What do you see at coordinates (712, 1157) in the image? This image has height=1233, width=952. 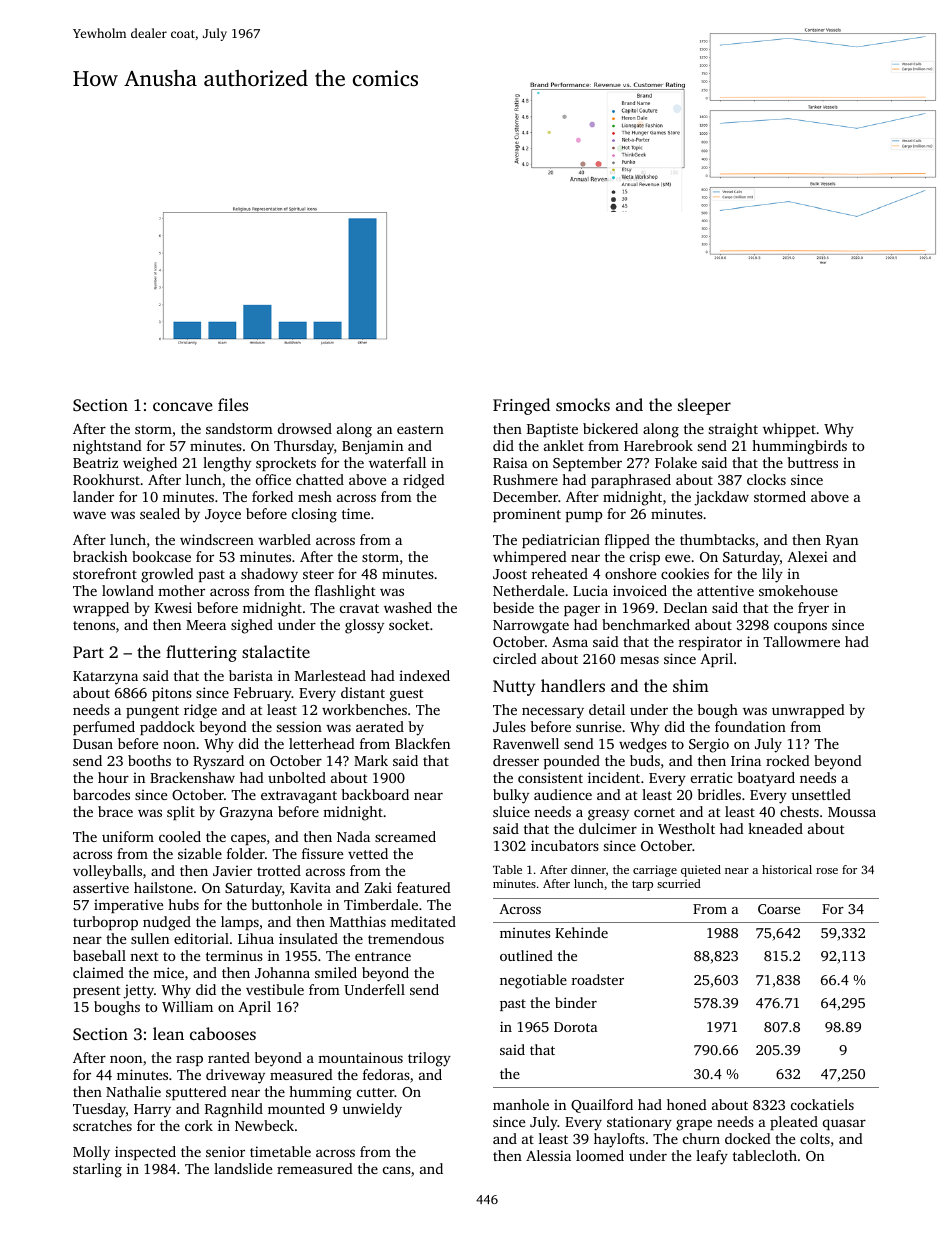 I see `leafy` at bounding box center [712, 1157].
